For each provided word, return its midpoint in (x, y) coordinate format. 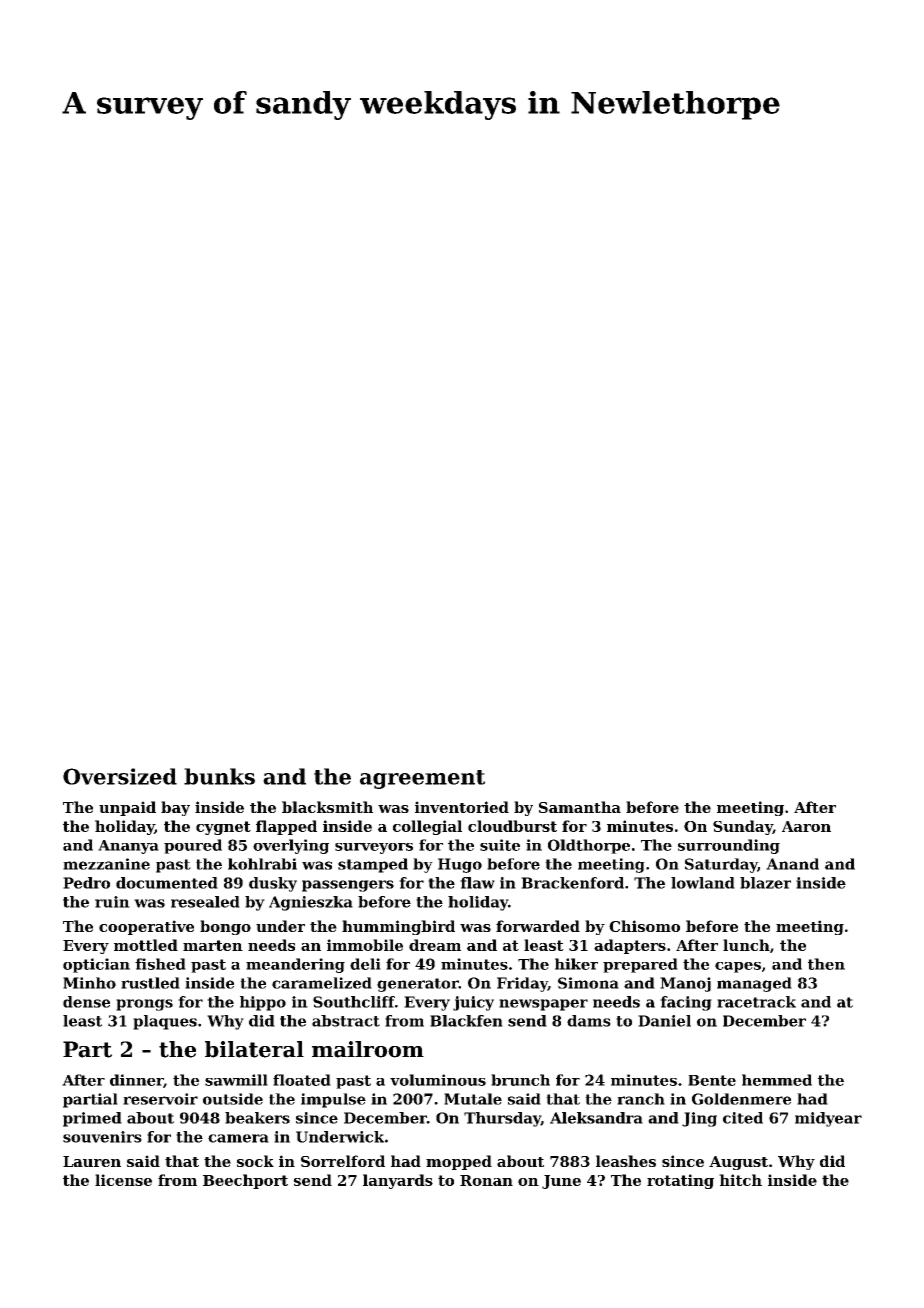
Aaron (806, 826)
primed (92, 1119)
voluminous (438, 1080)
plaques (165, 1022)
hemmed (777, 1080)
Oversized (120, 776)
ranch (641, 1099)
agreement (422, 779)
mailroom (368, 1049)
